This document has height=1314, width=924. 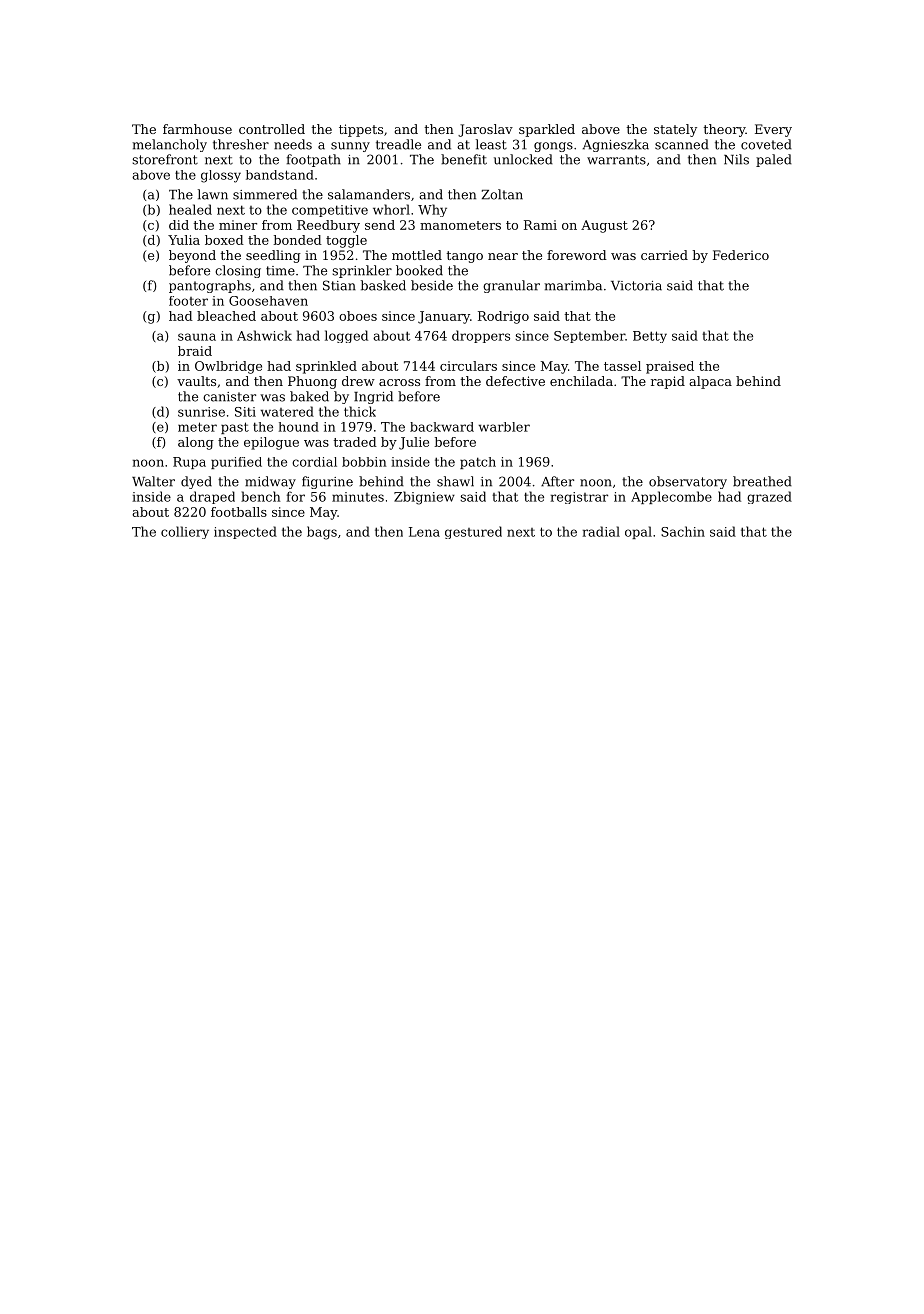 What do you see at coordinates (197, 129) in the document?
I see `farmhouse` at bounding box center [197, 129].
